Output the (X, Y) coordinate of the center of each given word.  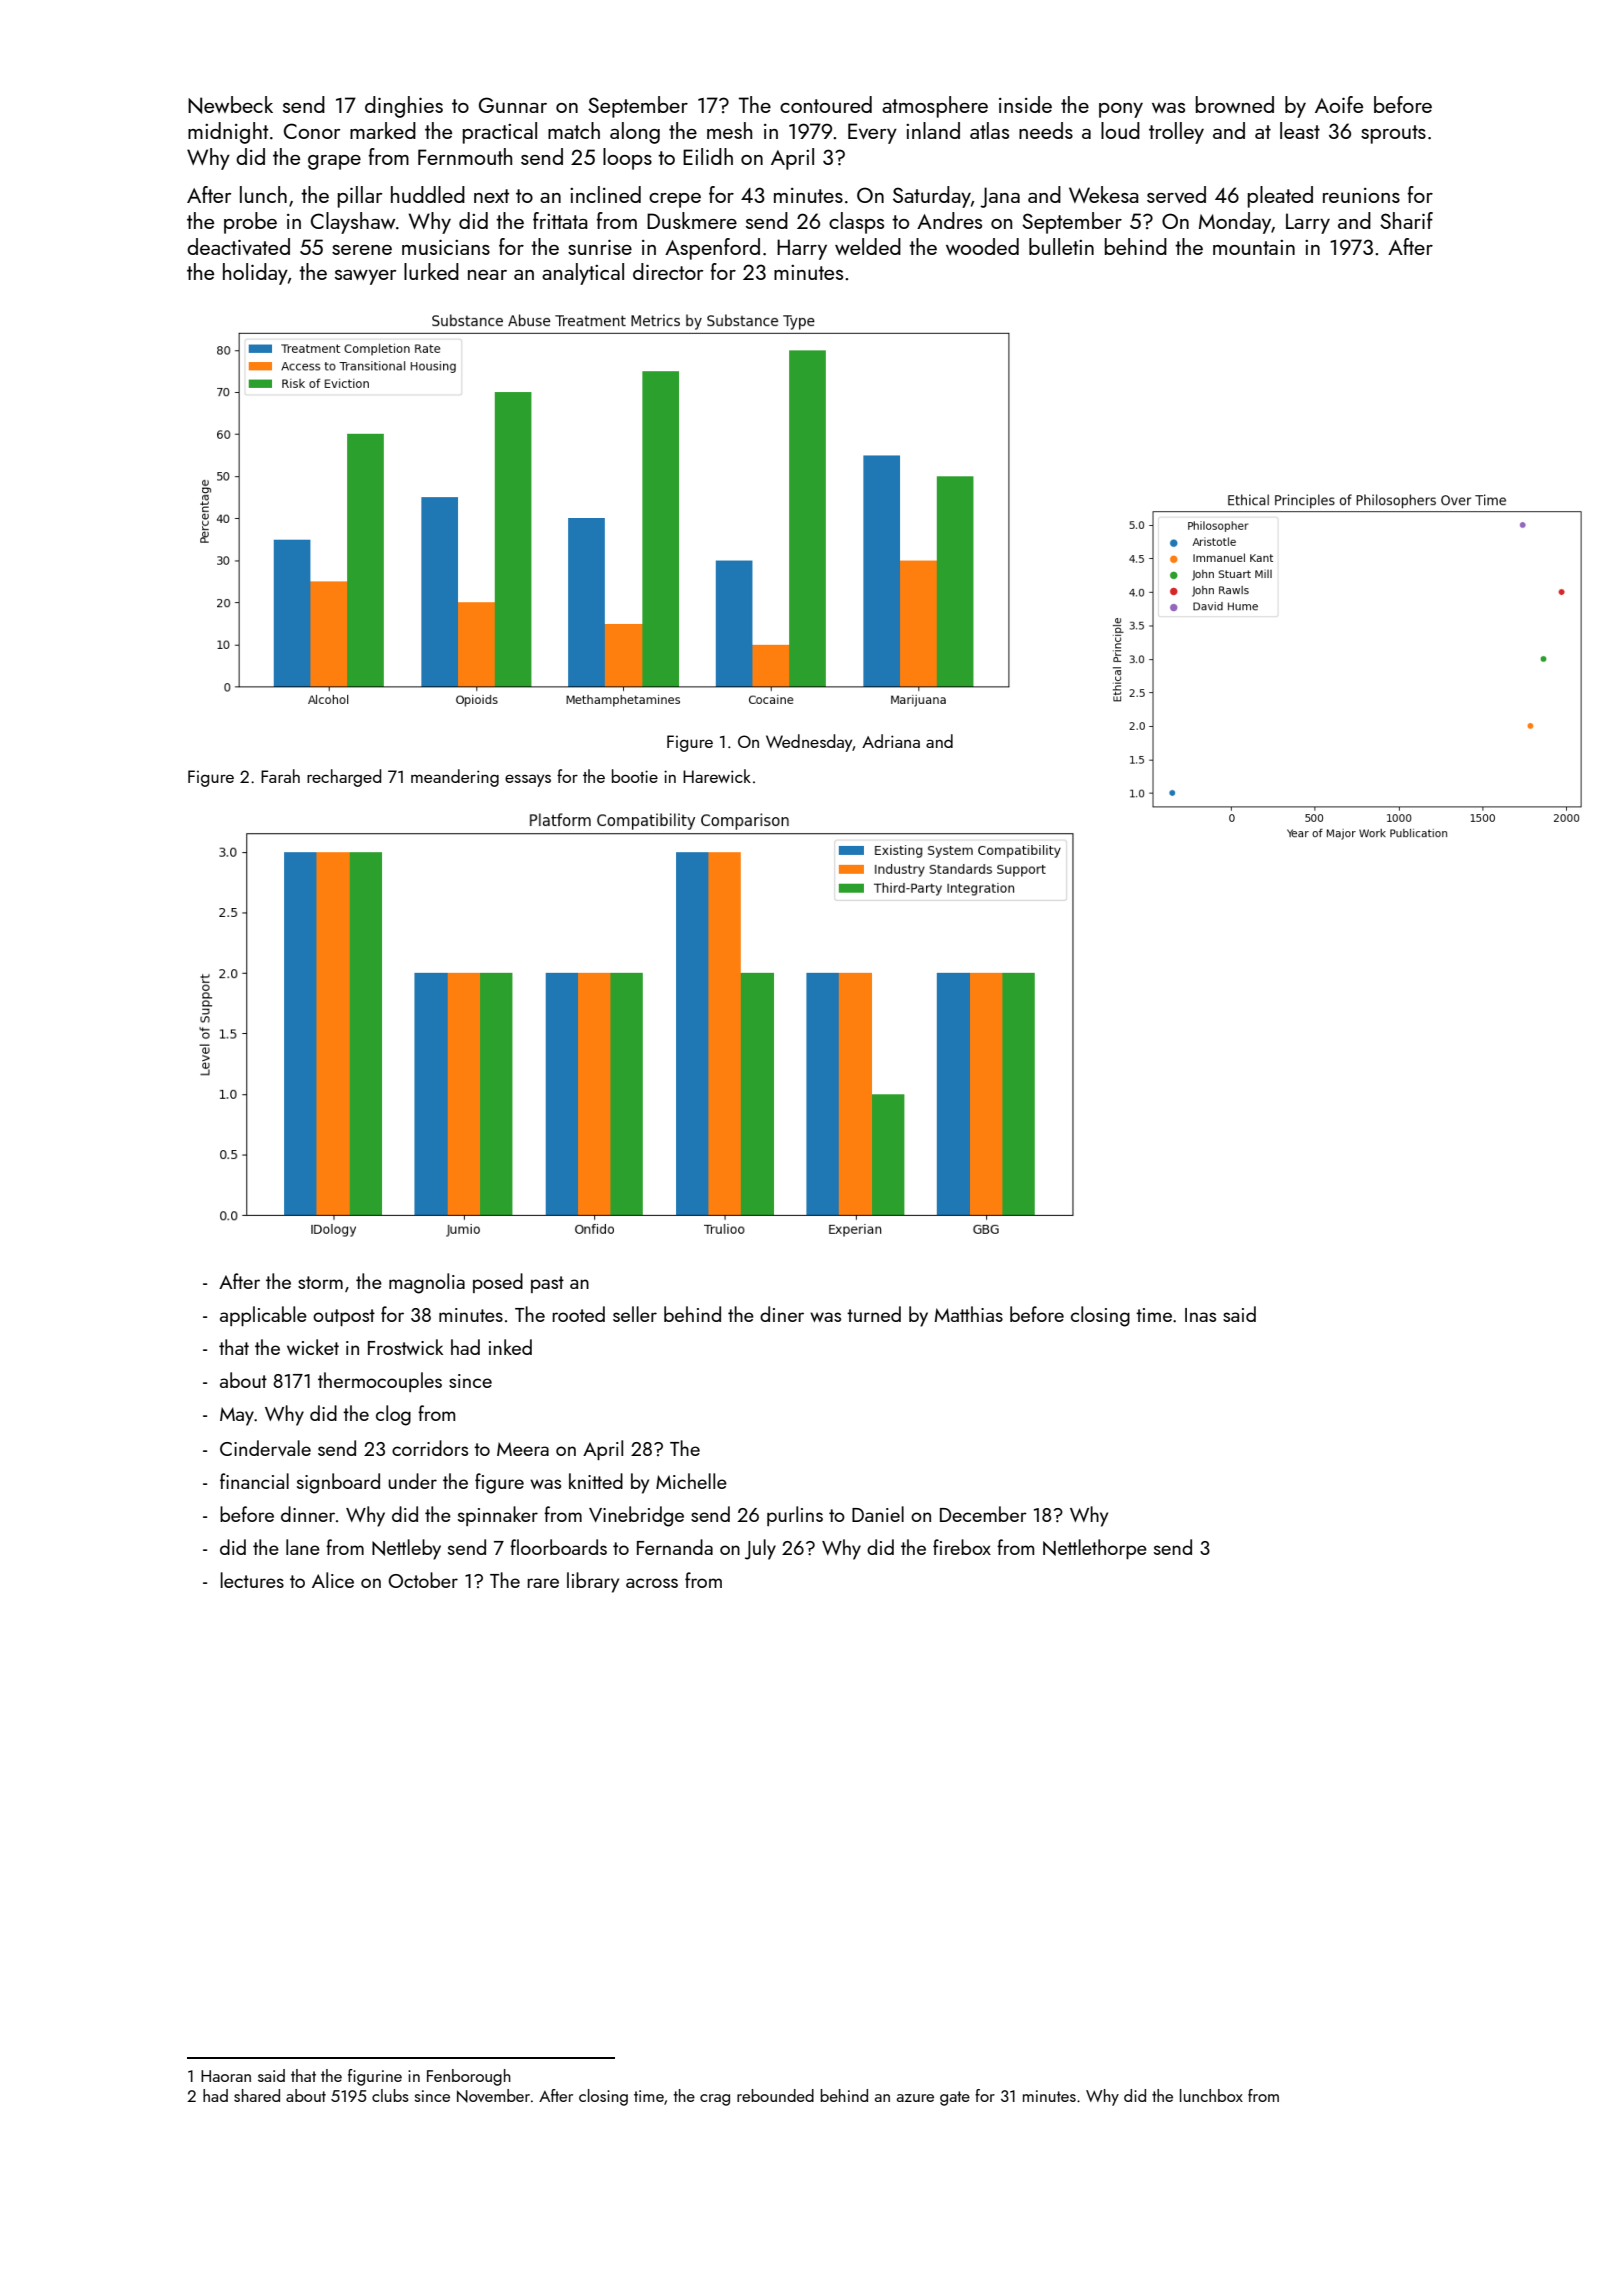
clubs (390, 2095)
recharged (344, 778)
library (593, 1582)
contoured (826, 104)
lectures (252, 1580)
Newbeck (230, 105)
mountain (1254, 247)
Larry (1308, 223)
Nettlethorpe (1095, 1549)
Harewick (717, 776)
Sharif (1406, 220)
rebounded (775, 2095)
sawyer (365, 277)
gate (955, 2098)
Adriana (891, 741)
